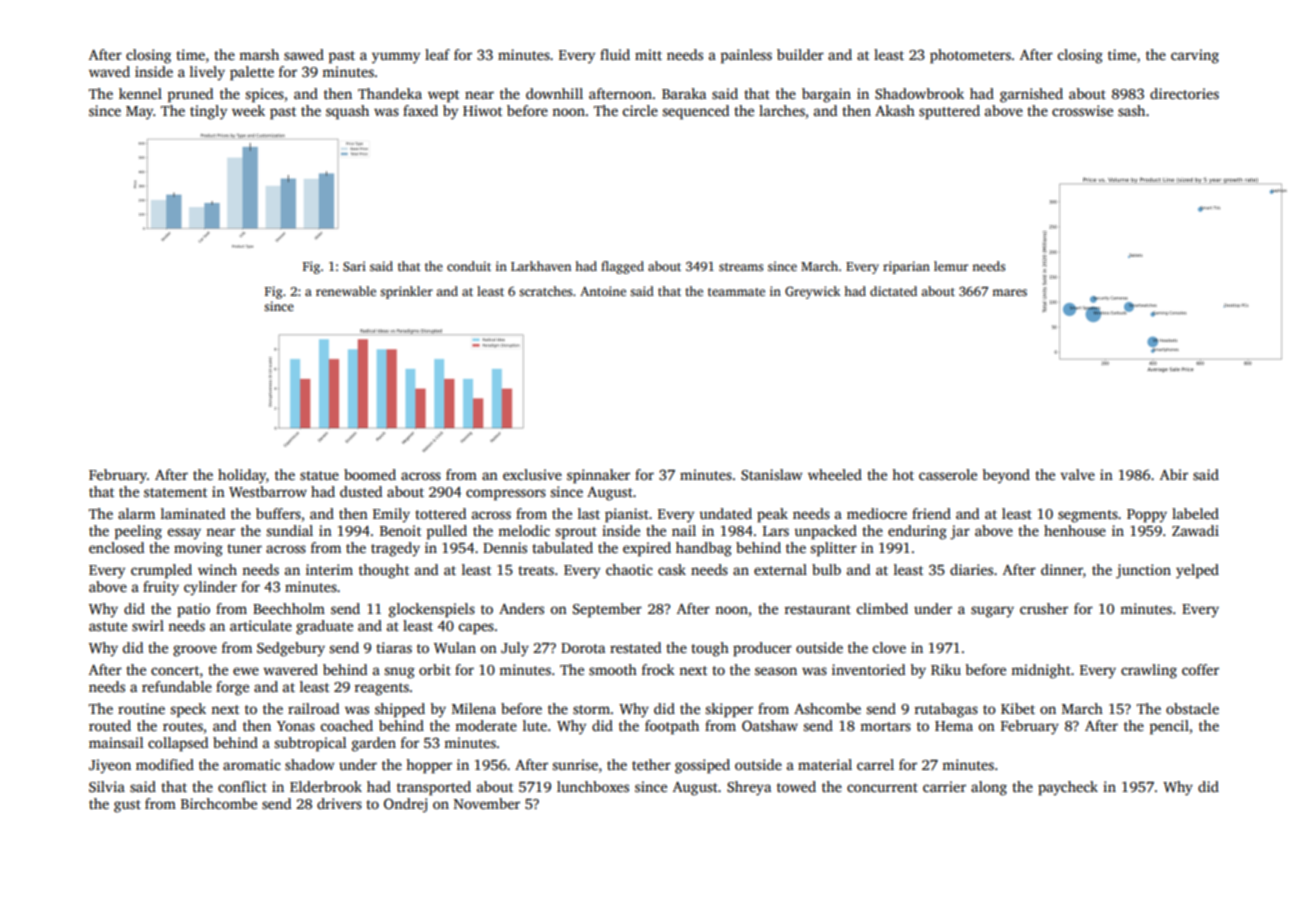  I want to click on Dorota, so click(583, 648).
